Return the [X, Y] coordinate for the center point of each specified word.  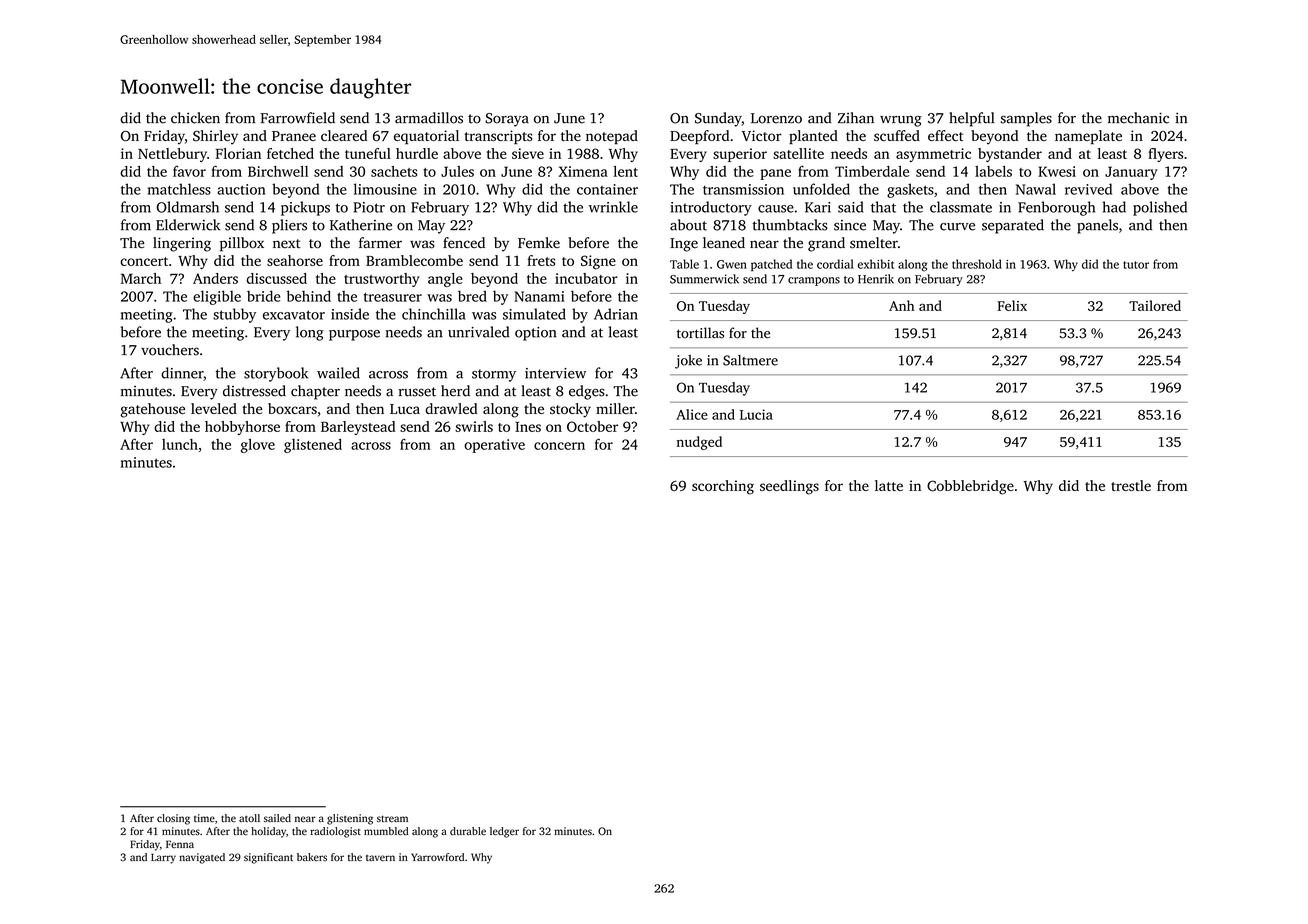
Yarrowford [437, 857]
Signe [598, 262]
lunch [180, 444]
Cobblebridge [970, 487]
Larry [163, 858]
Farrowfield [297, 118]
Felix [1012, 305]
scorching [723, 487]
